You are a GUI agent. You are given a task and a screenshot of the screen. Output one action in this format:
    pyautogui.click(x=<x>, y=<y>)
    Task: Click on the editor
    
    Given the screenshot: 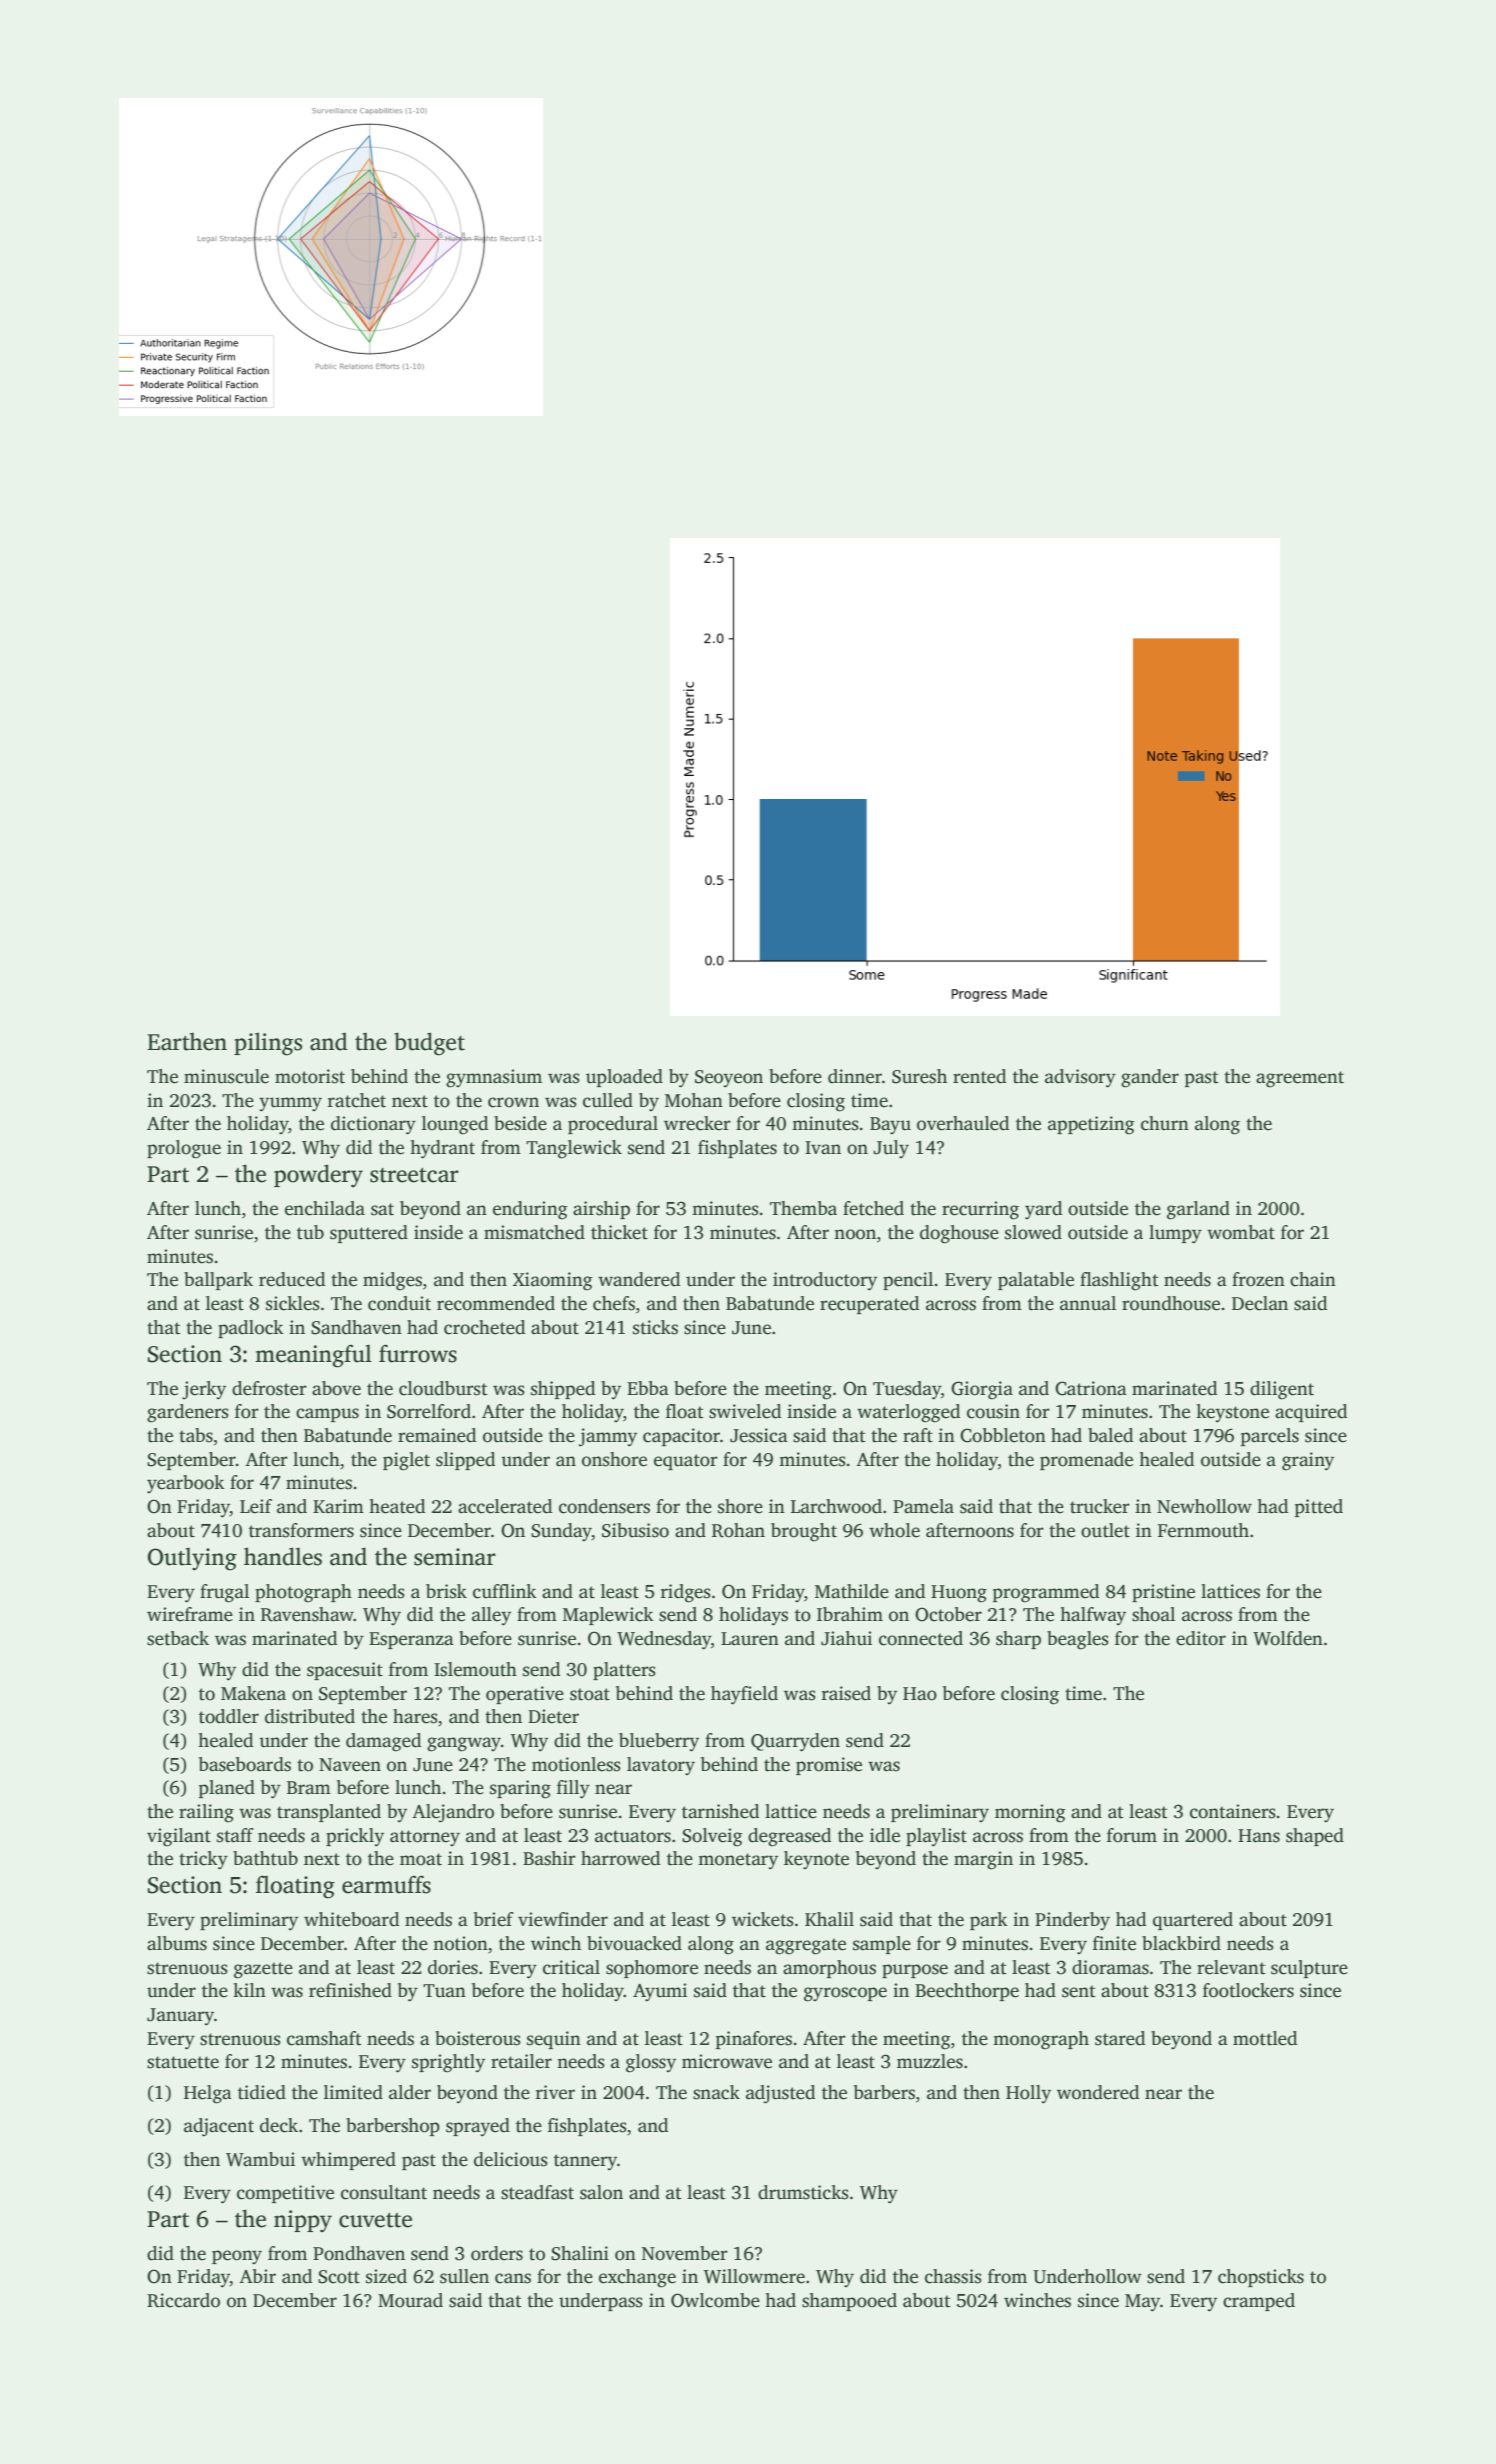 What is the action you would take?
    pyautogui.click(x=1201, y=1638)
